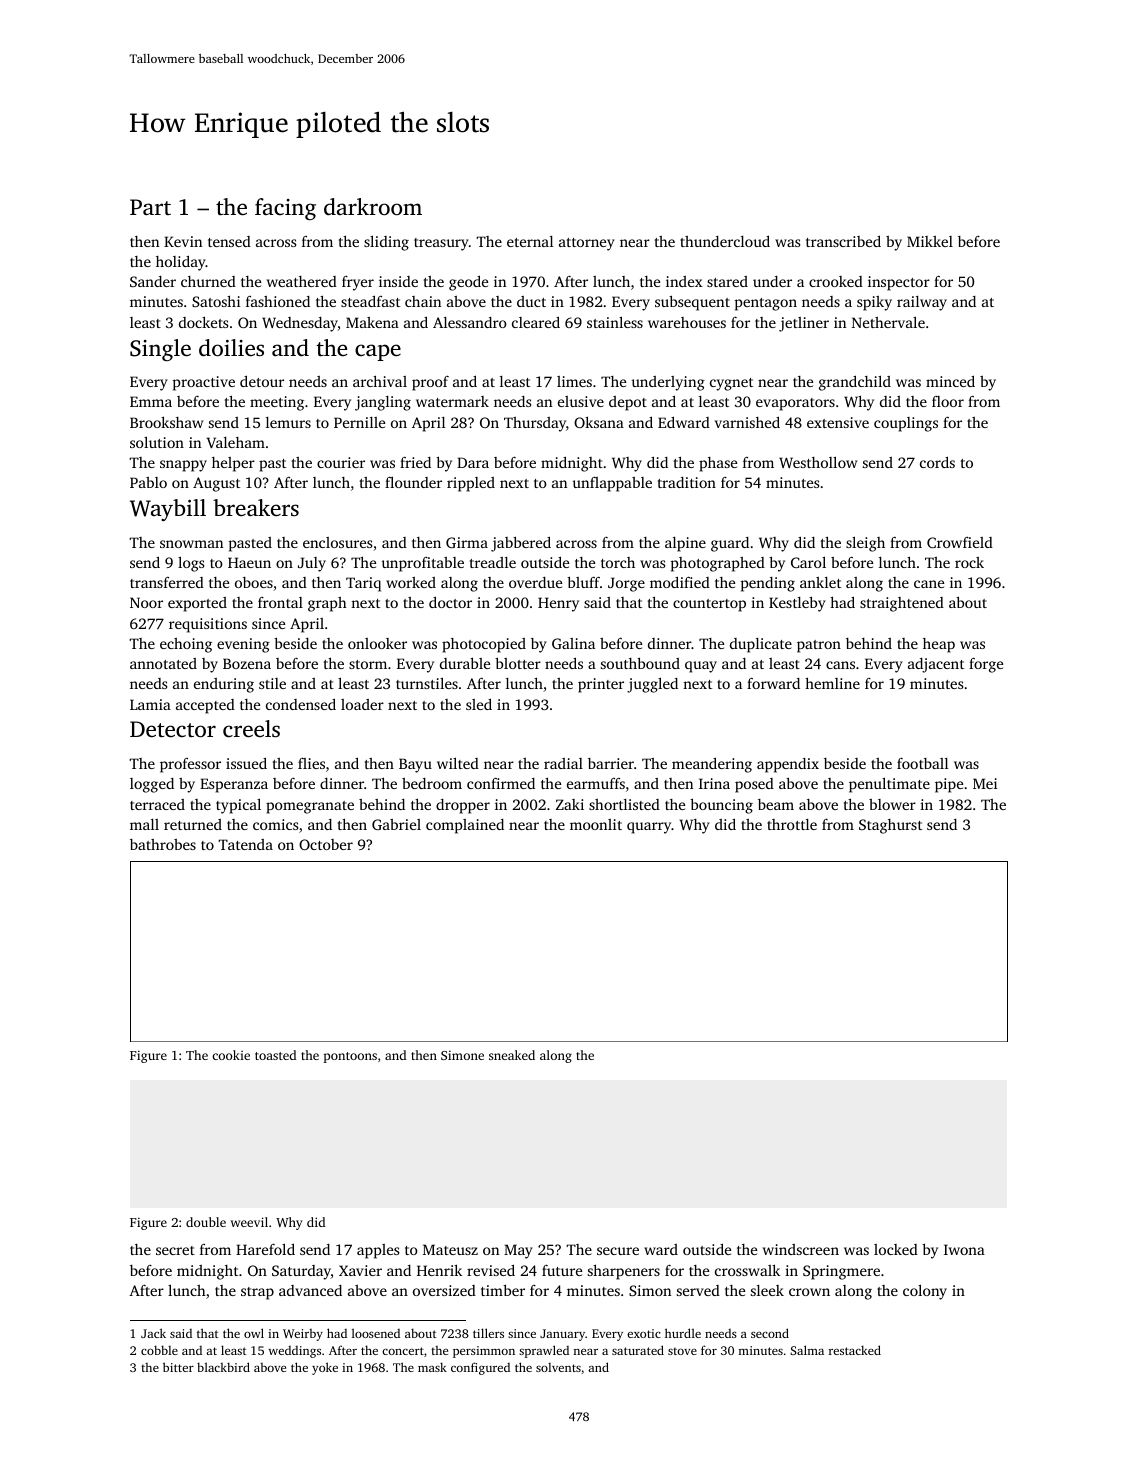 This image has width=1137, height=1471. Describe the element at coordinates (278, 301) in the image. I see `fashioned` at that location.
